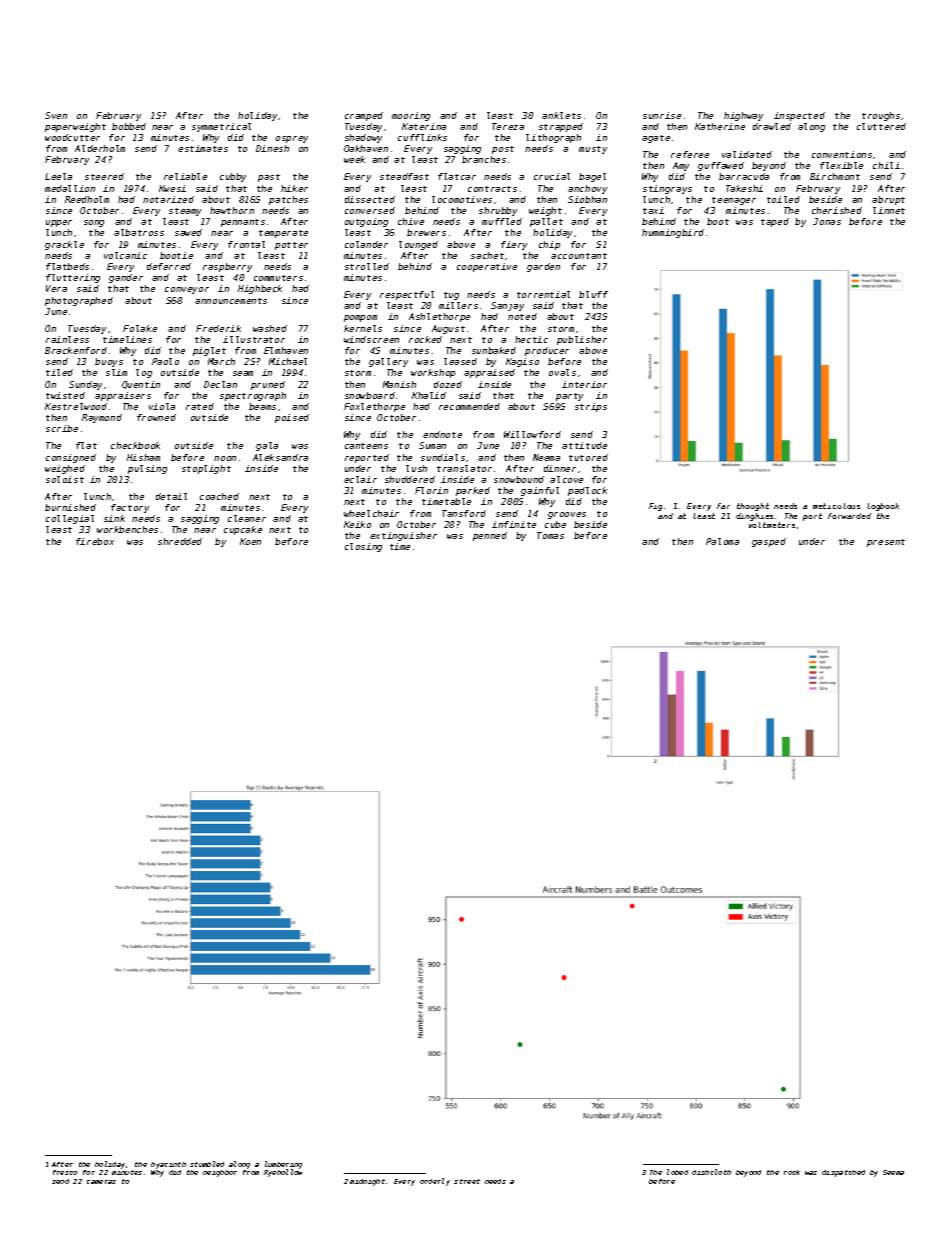  Describe the element at coordinates (584, 384) in the page. I see `interior` at that location.
